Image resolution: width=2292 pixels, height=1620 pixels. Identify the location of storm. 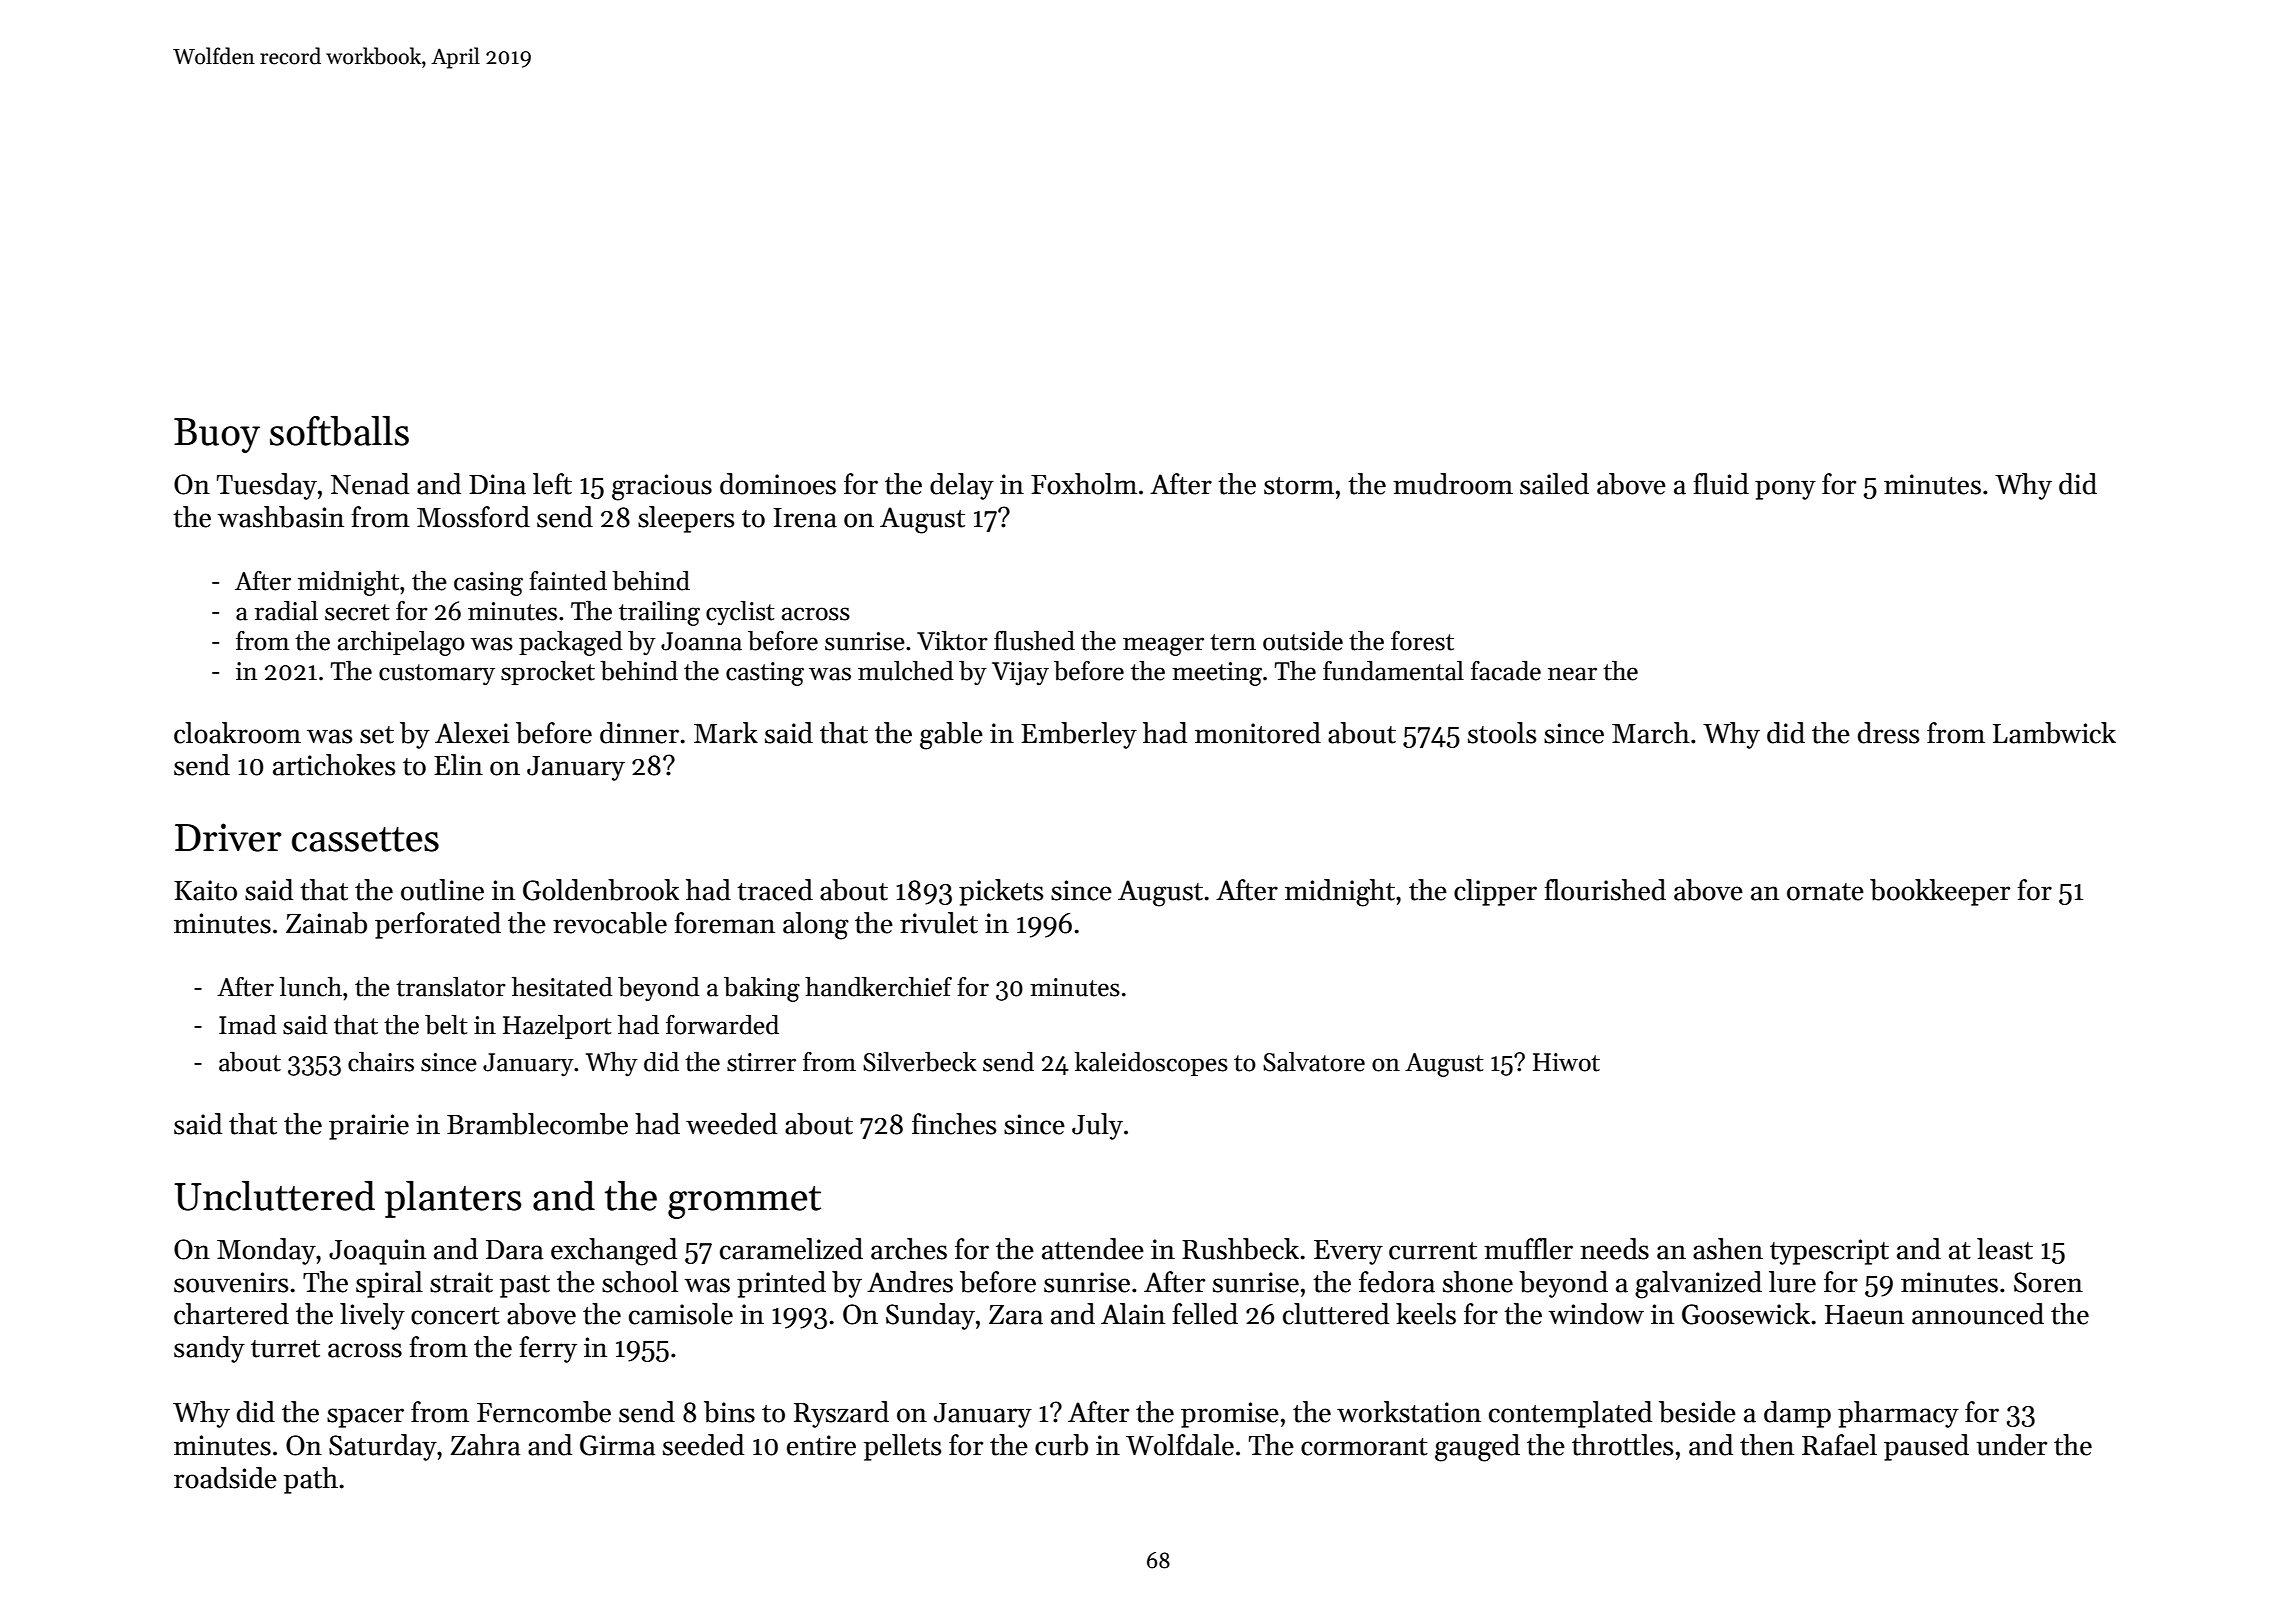
(1299, 486).
